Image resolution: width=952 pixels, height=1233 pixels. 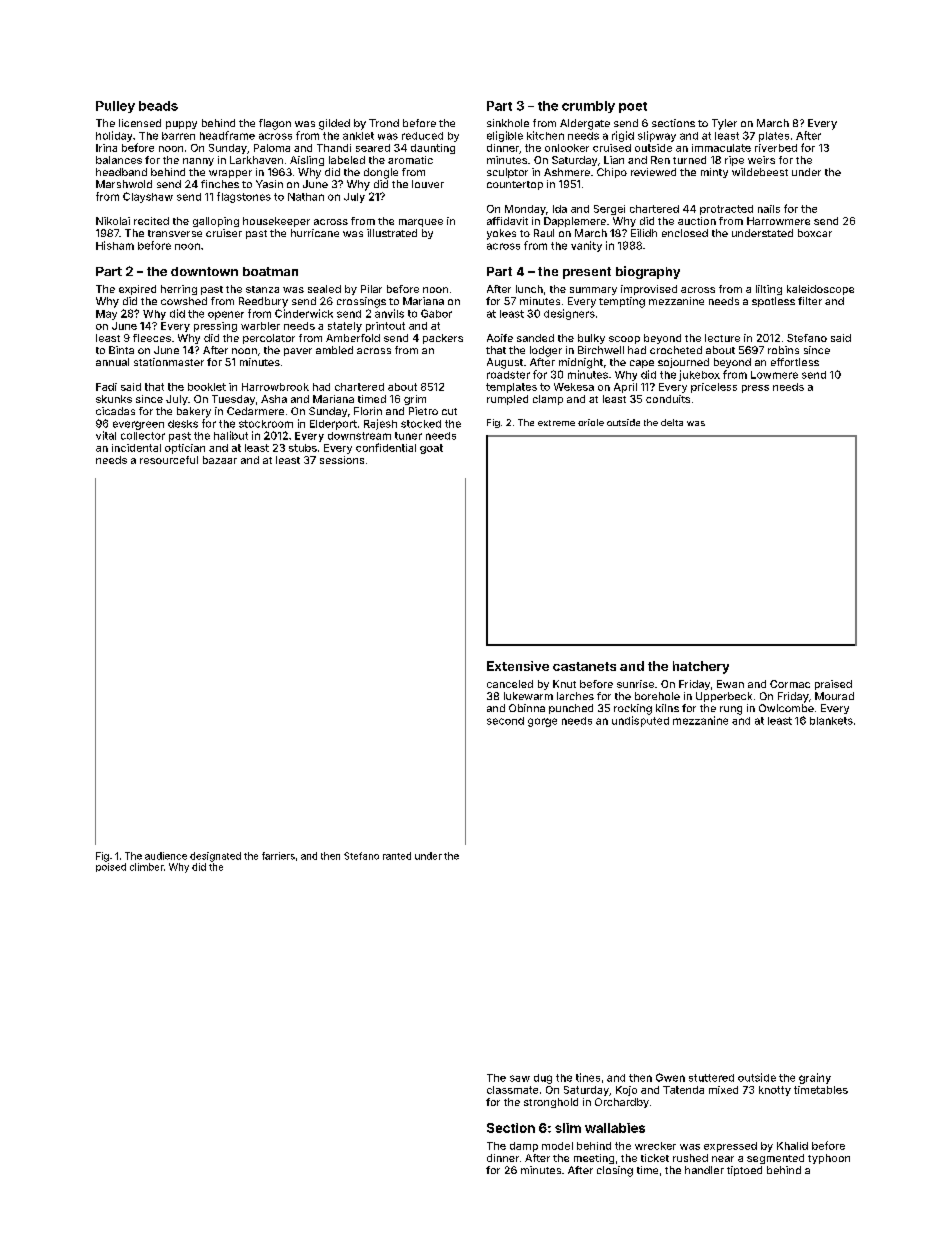 What do you see at coordinates (111, 867) in the screenshot?
I see `poised` at bounding box center [111, 867].
